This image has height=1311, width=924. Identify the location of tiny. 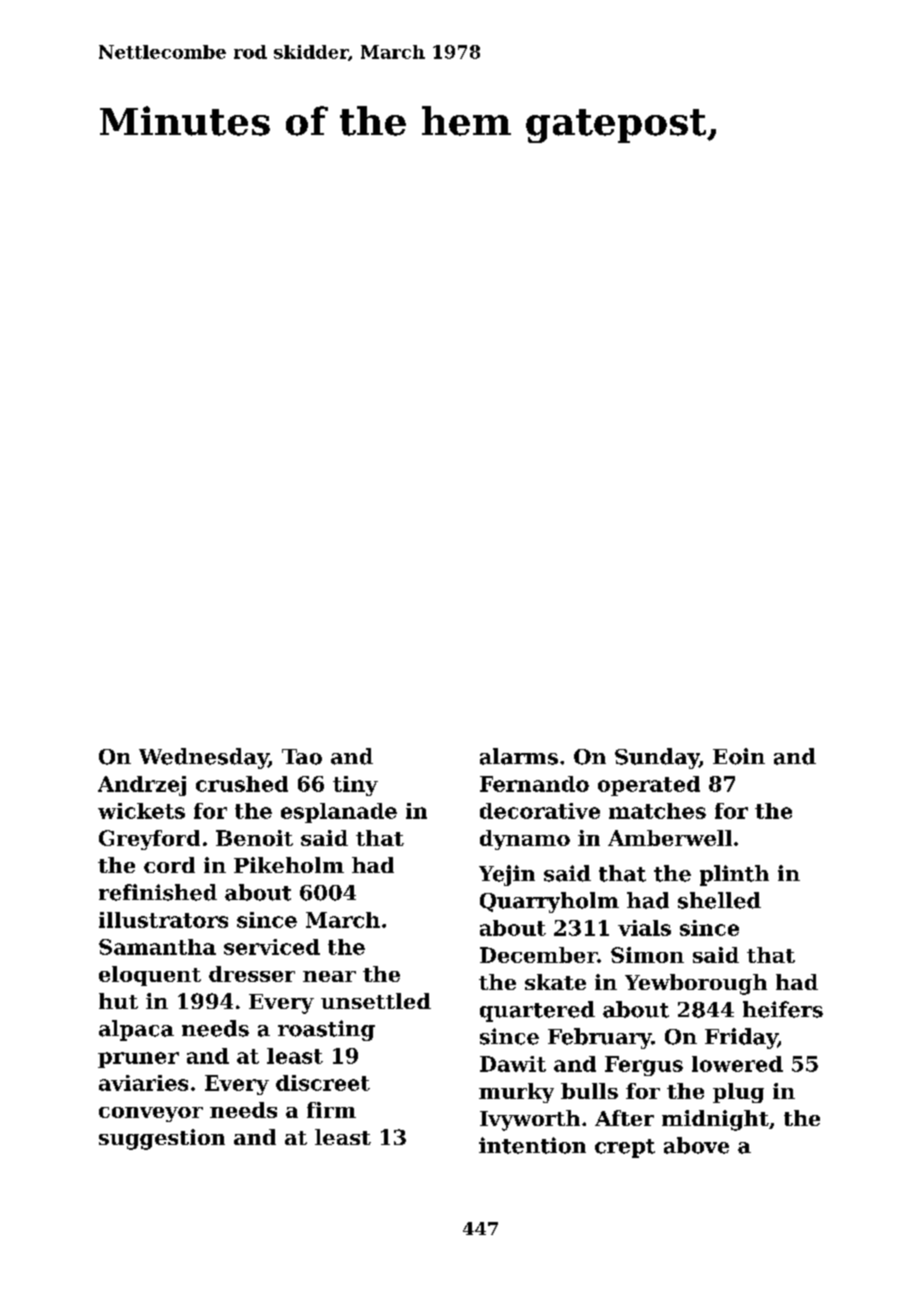
(355, 786).
